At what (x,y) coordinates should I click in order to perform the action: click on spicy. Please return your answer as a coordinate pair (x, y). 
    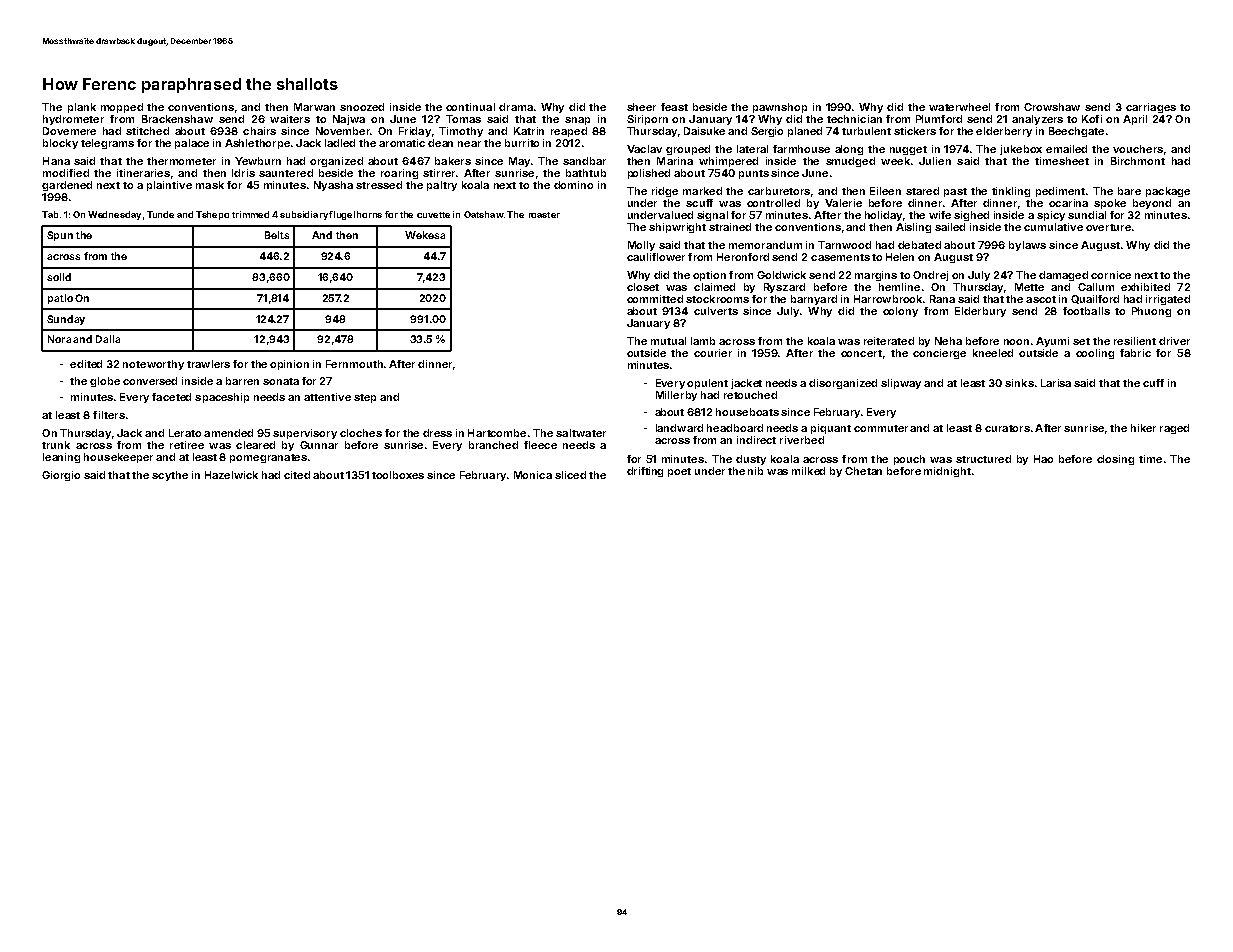
    Looking at the image, I should click on (1051, 216).
